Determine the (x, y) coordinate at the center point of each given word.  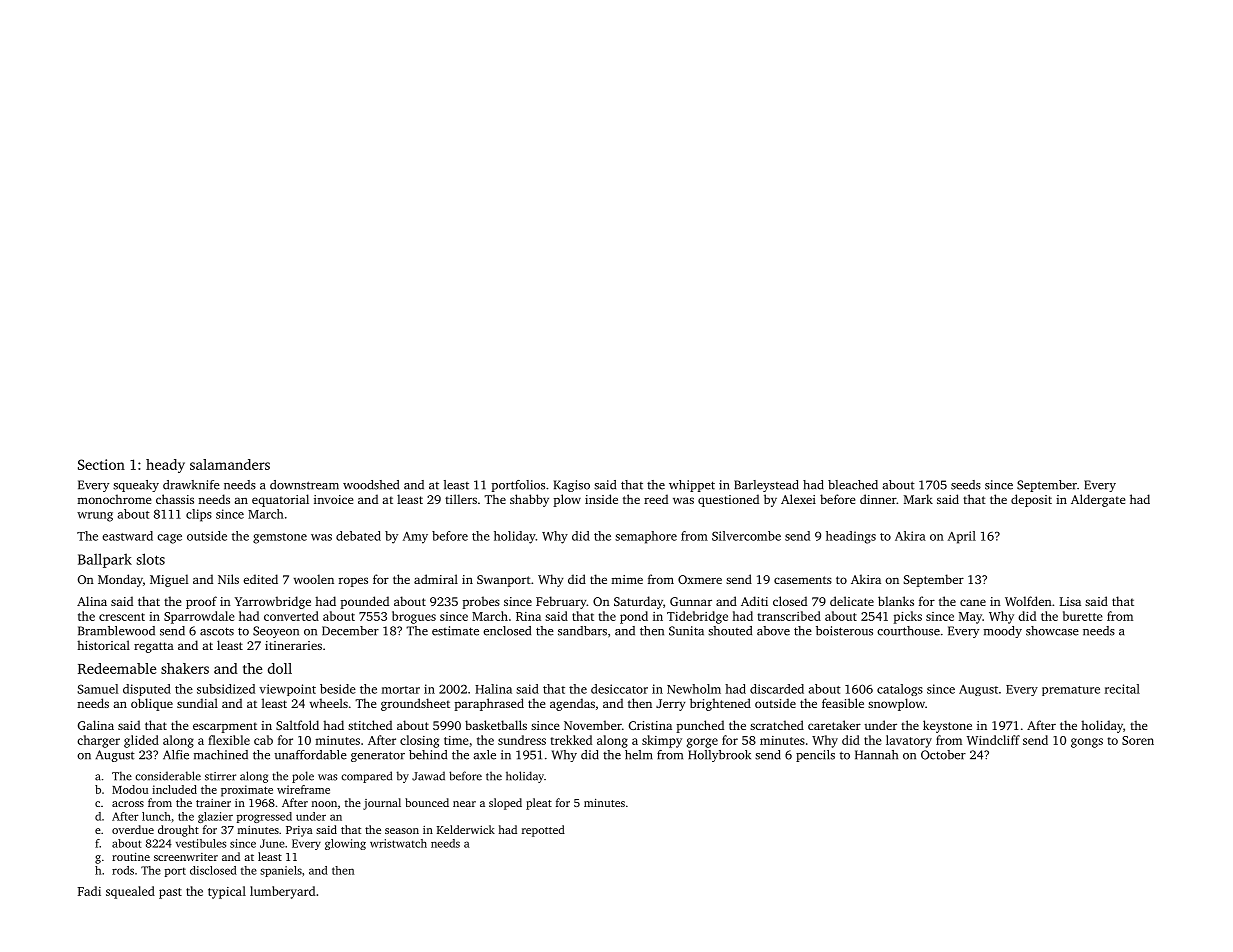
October (943, 755)
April (962, 537)
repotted (543, 831)
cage (169, 539)
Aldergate (1098, 500)
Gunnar (691, 601)
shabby (529, 500)
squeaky (136, 486)
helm (639, 755)
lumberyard (282, 892)
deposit (1031, 500)
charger (98, 741)
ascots (217, 631)
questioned (728, 500)
